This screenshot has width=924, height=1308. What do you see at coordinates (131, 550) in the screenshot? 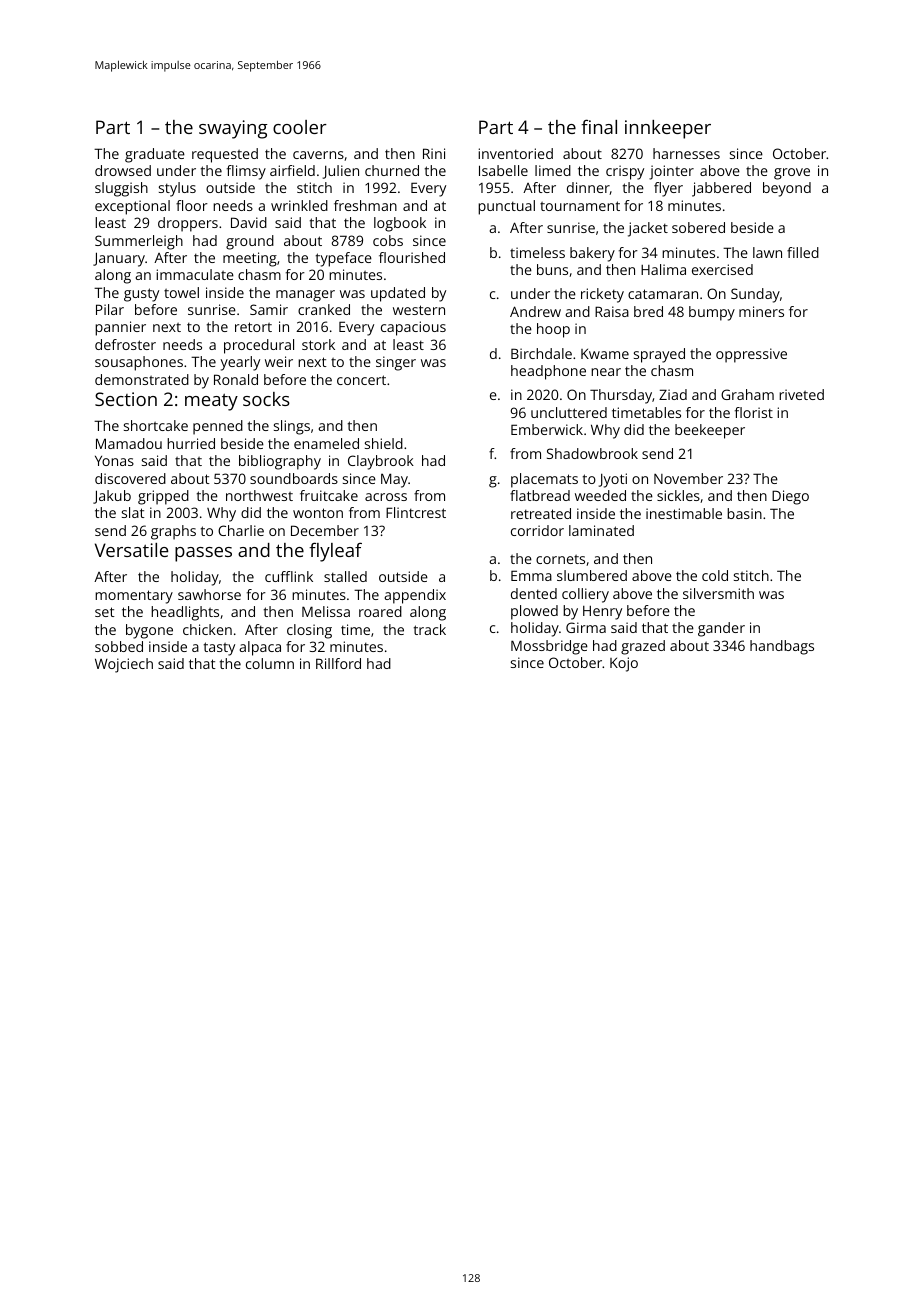
I see `Versatile` at bounding box center [131, 550].
